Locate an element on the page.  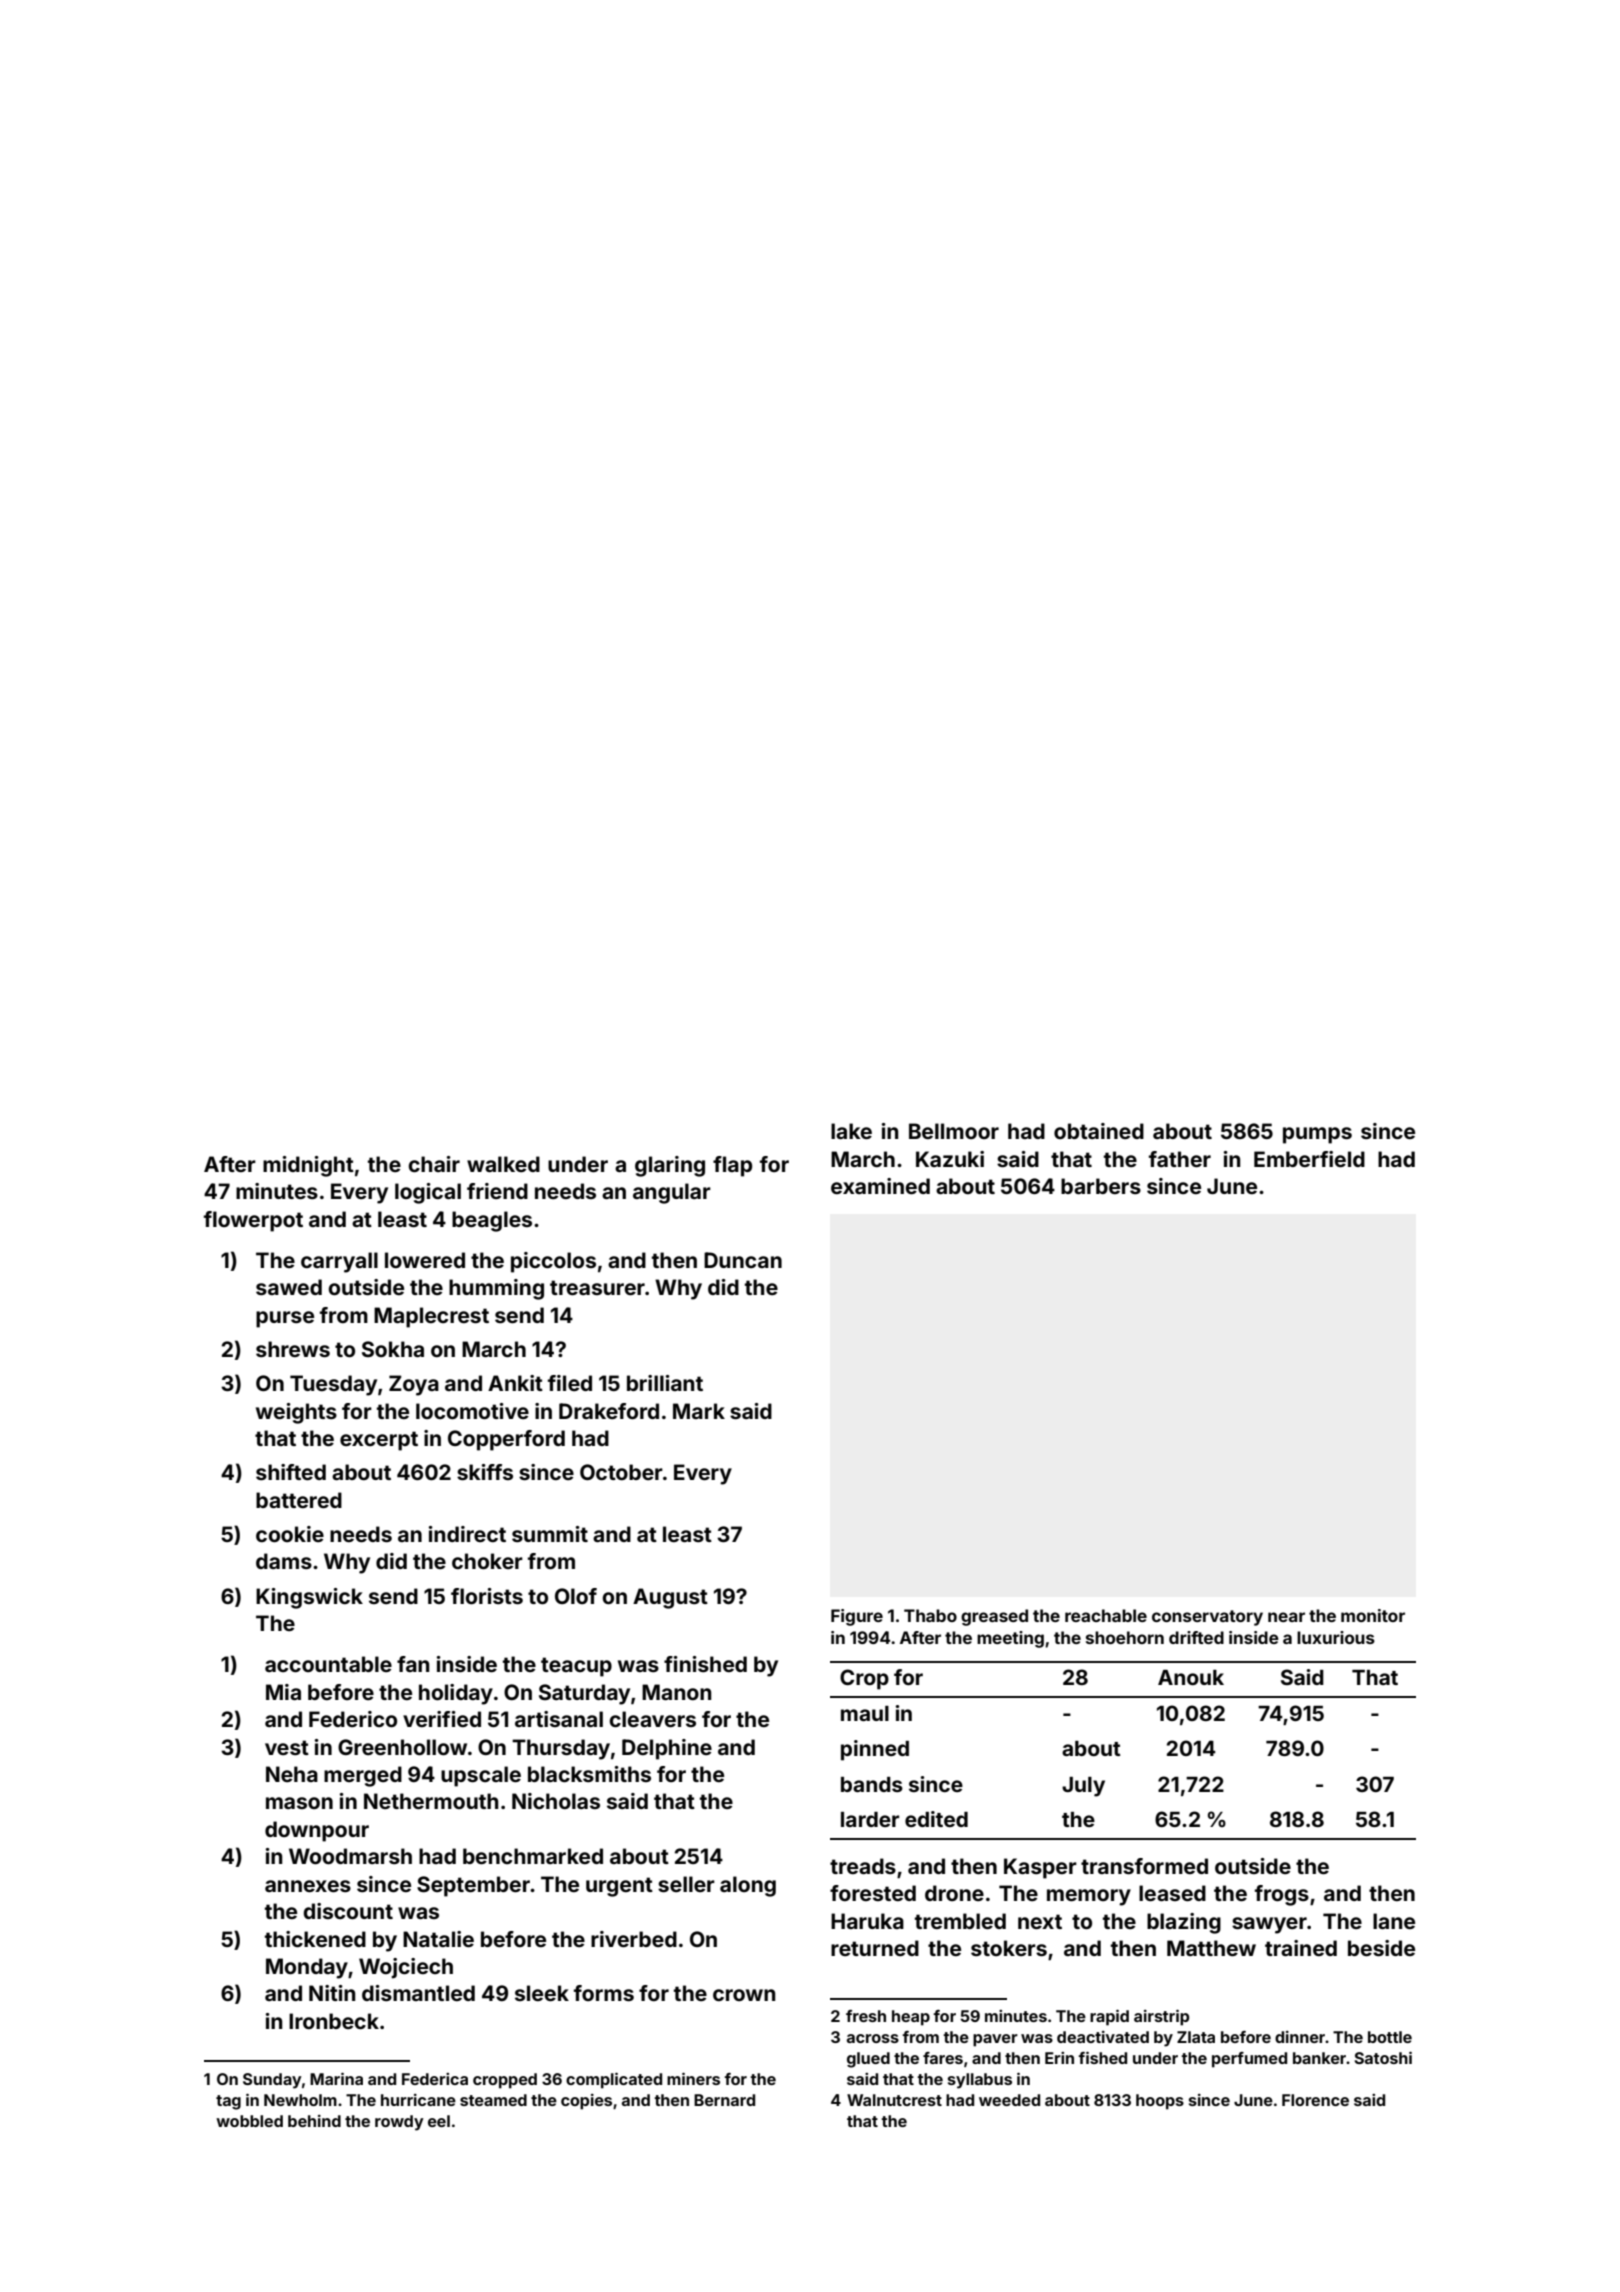
midnight is located at coordinates (308, 1166).
